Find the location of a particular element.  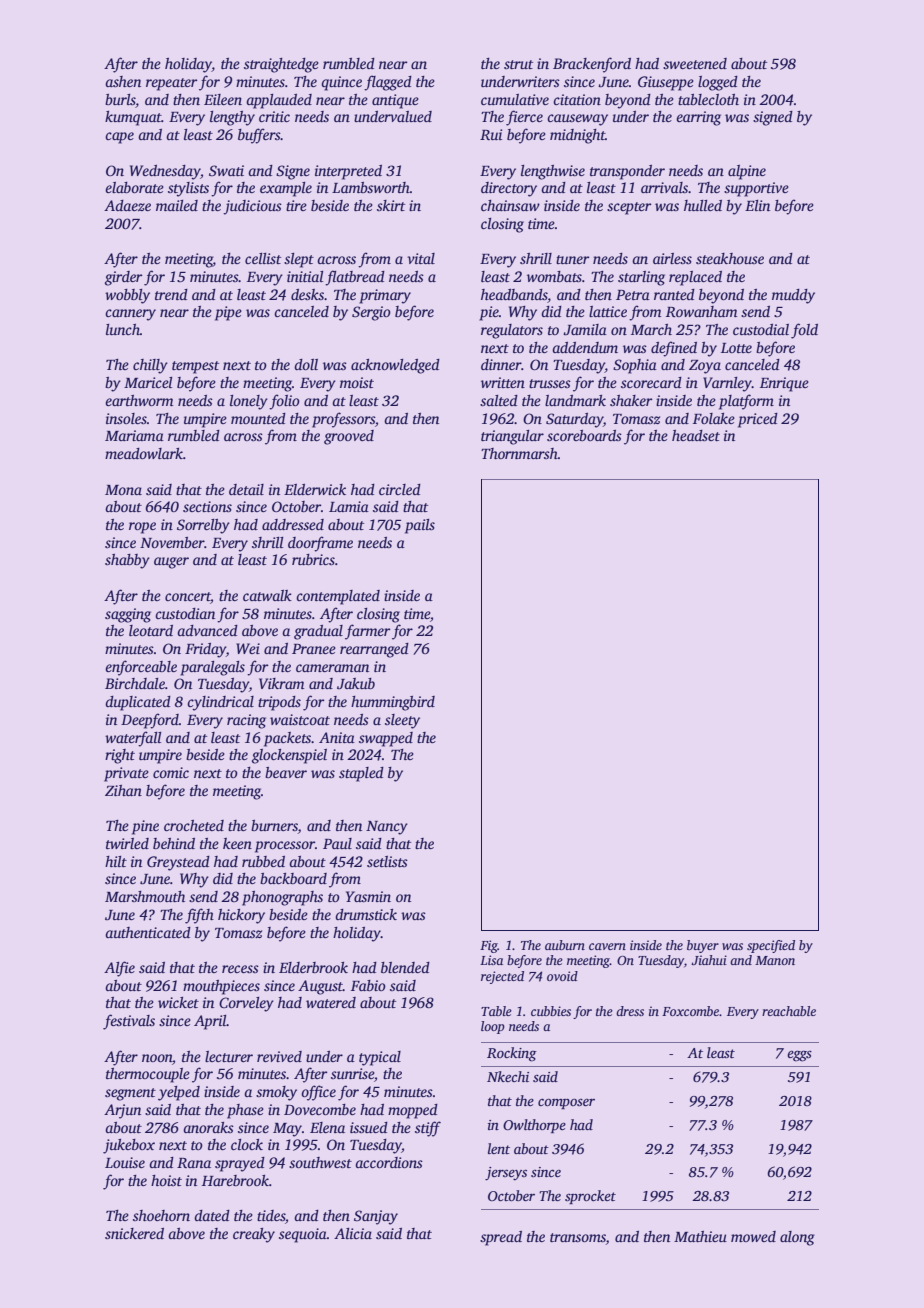

sections is located at coordinates (207, 506).
